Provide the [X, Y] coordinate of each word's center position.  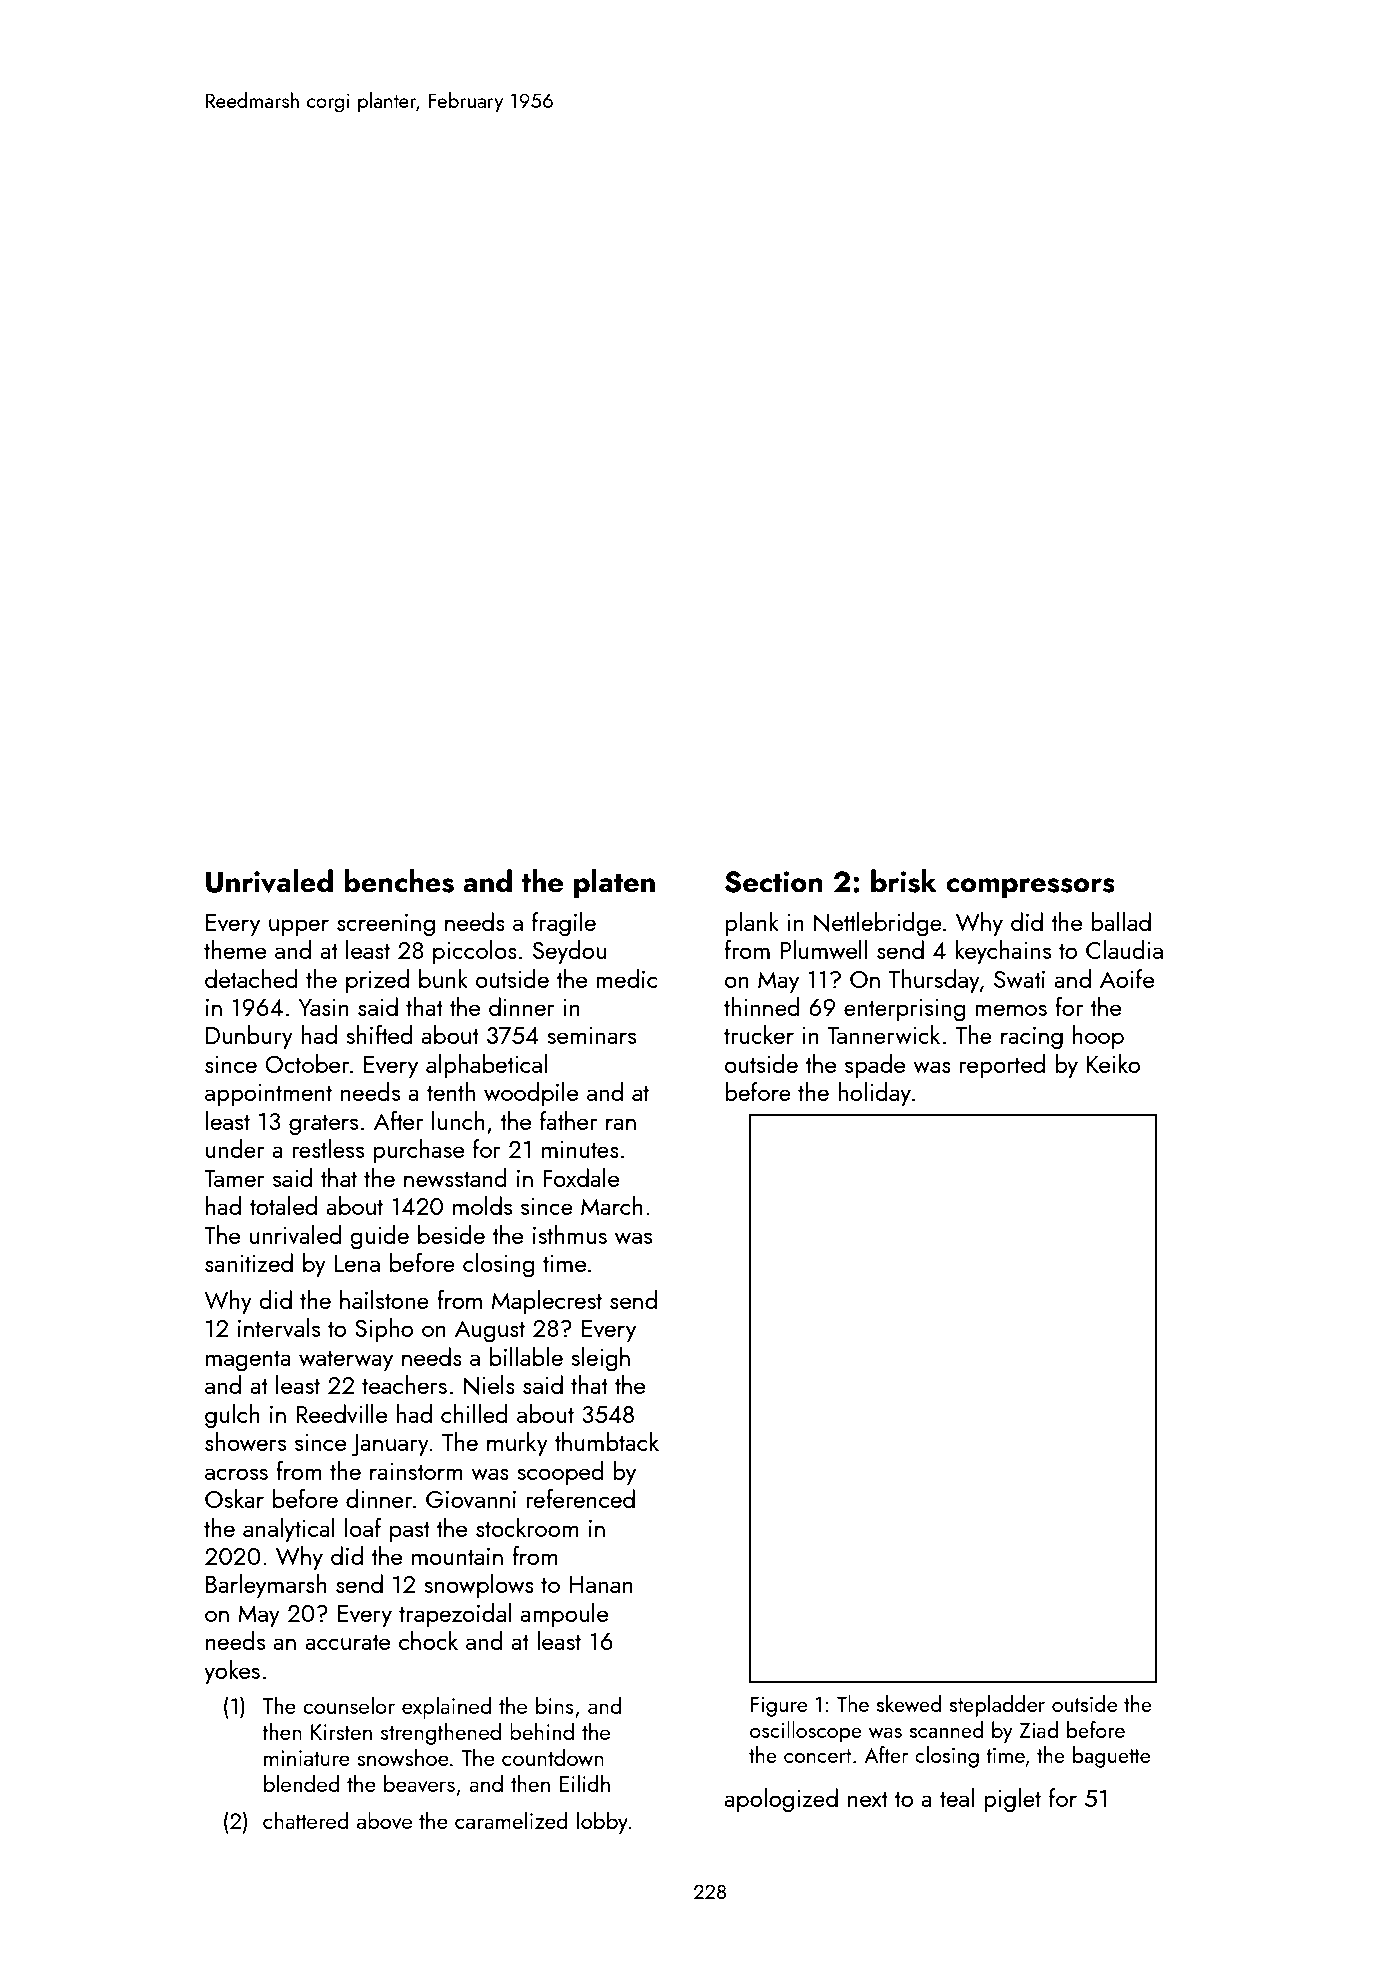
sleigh [600, 1359]
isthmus [570, 1234]
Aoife [1127, 978]
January [390, 1445]
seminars [591, 1035]
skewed [909, 1703]
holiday [874, 1094]
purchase [418, 1151]
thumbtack [607, 1441]
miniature [307, 1758]
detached [251, 978]
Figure [779, 1706]
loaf [363, 1527]
